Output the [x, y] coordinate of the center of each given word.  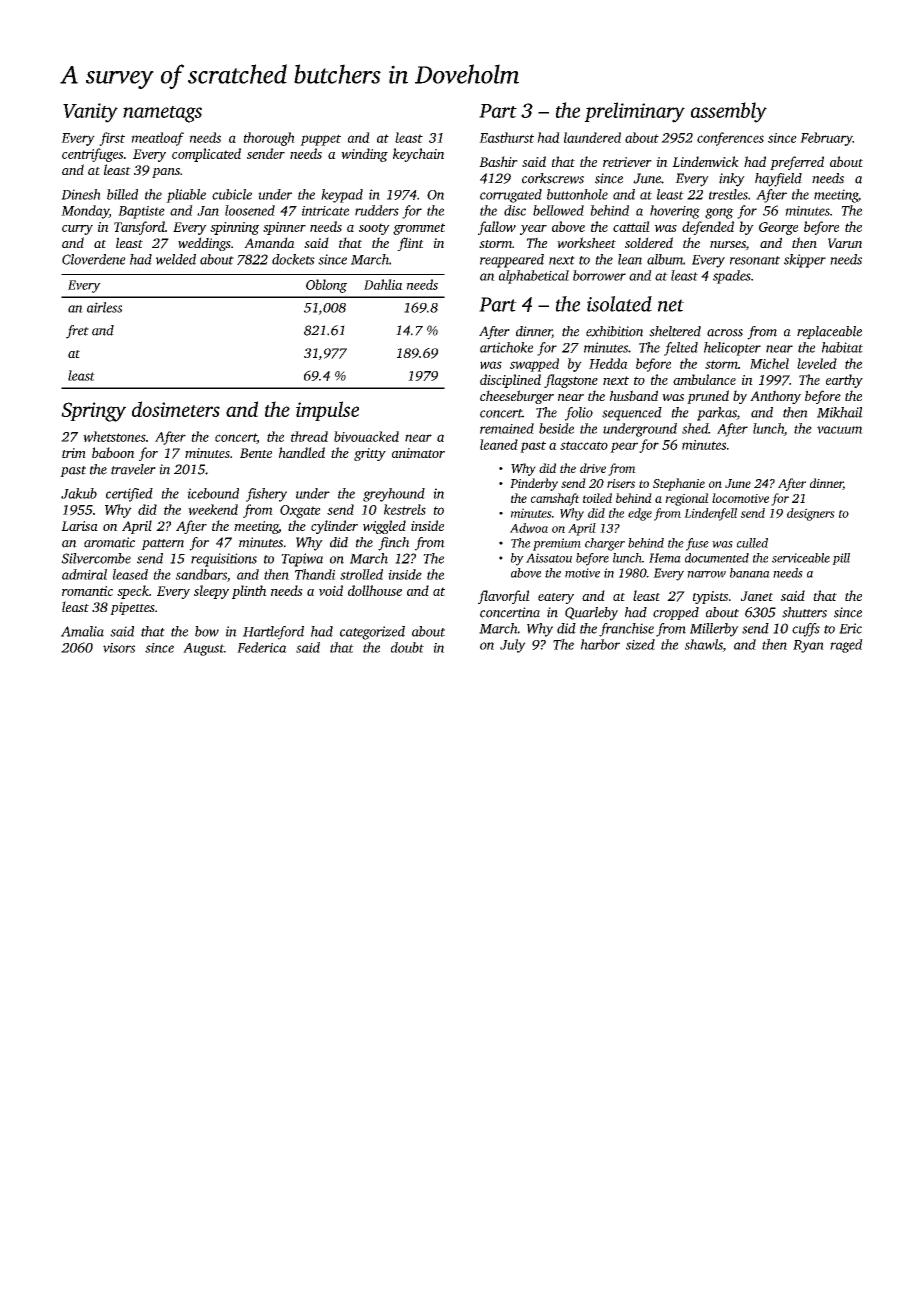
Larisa [79, 526]
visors [119, 648]
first [112, 139]
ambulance [704, 379]
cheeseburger [517, 397]
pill [841, 559]
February [826, 139]
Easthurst [506, 137]
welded [176, 259]
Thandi [315, 574]
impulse [327, 411]
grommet [419, 229]
